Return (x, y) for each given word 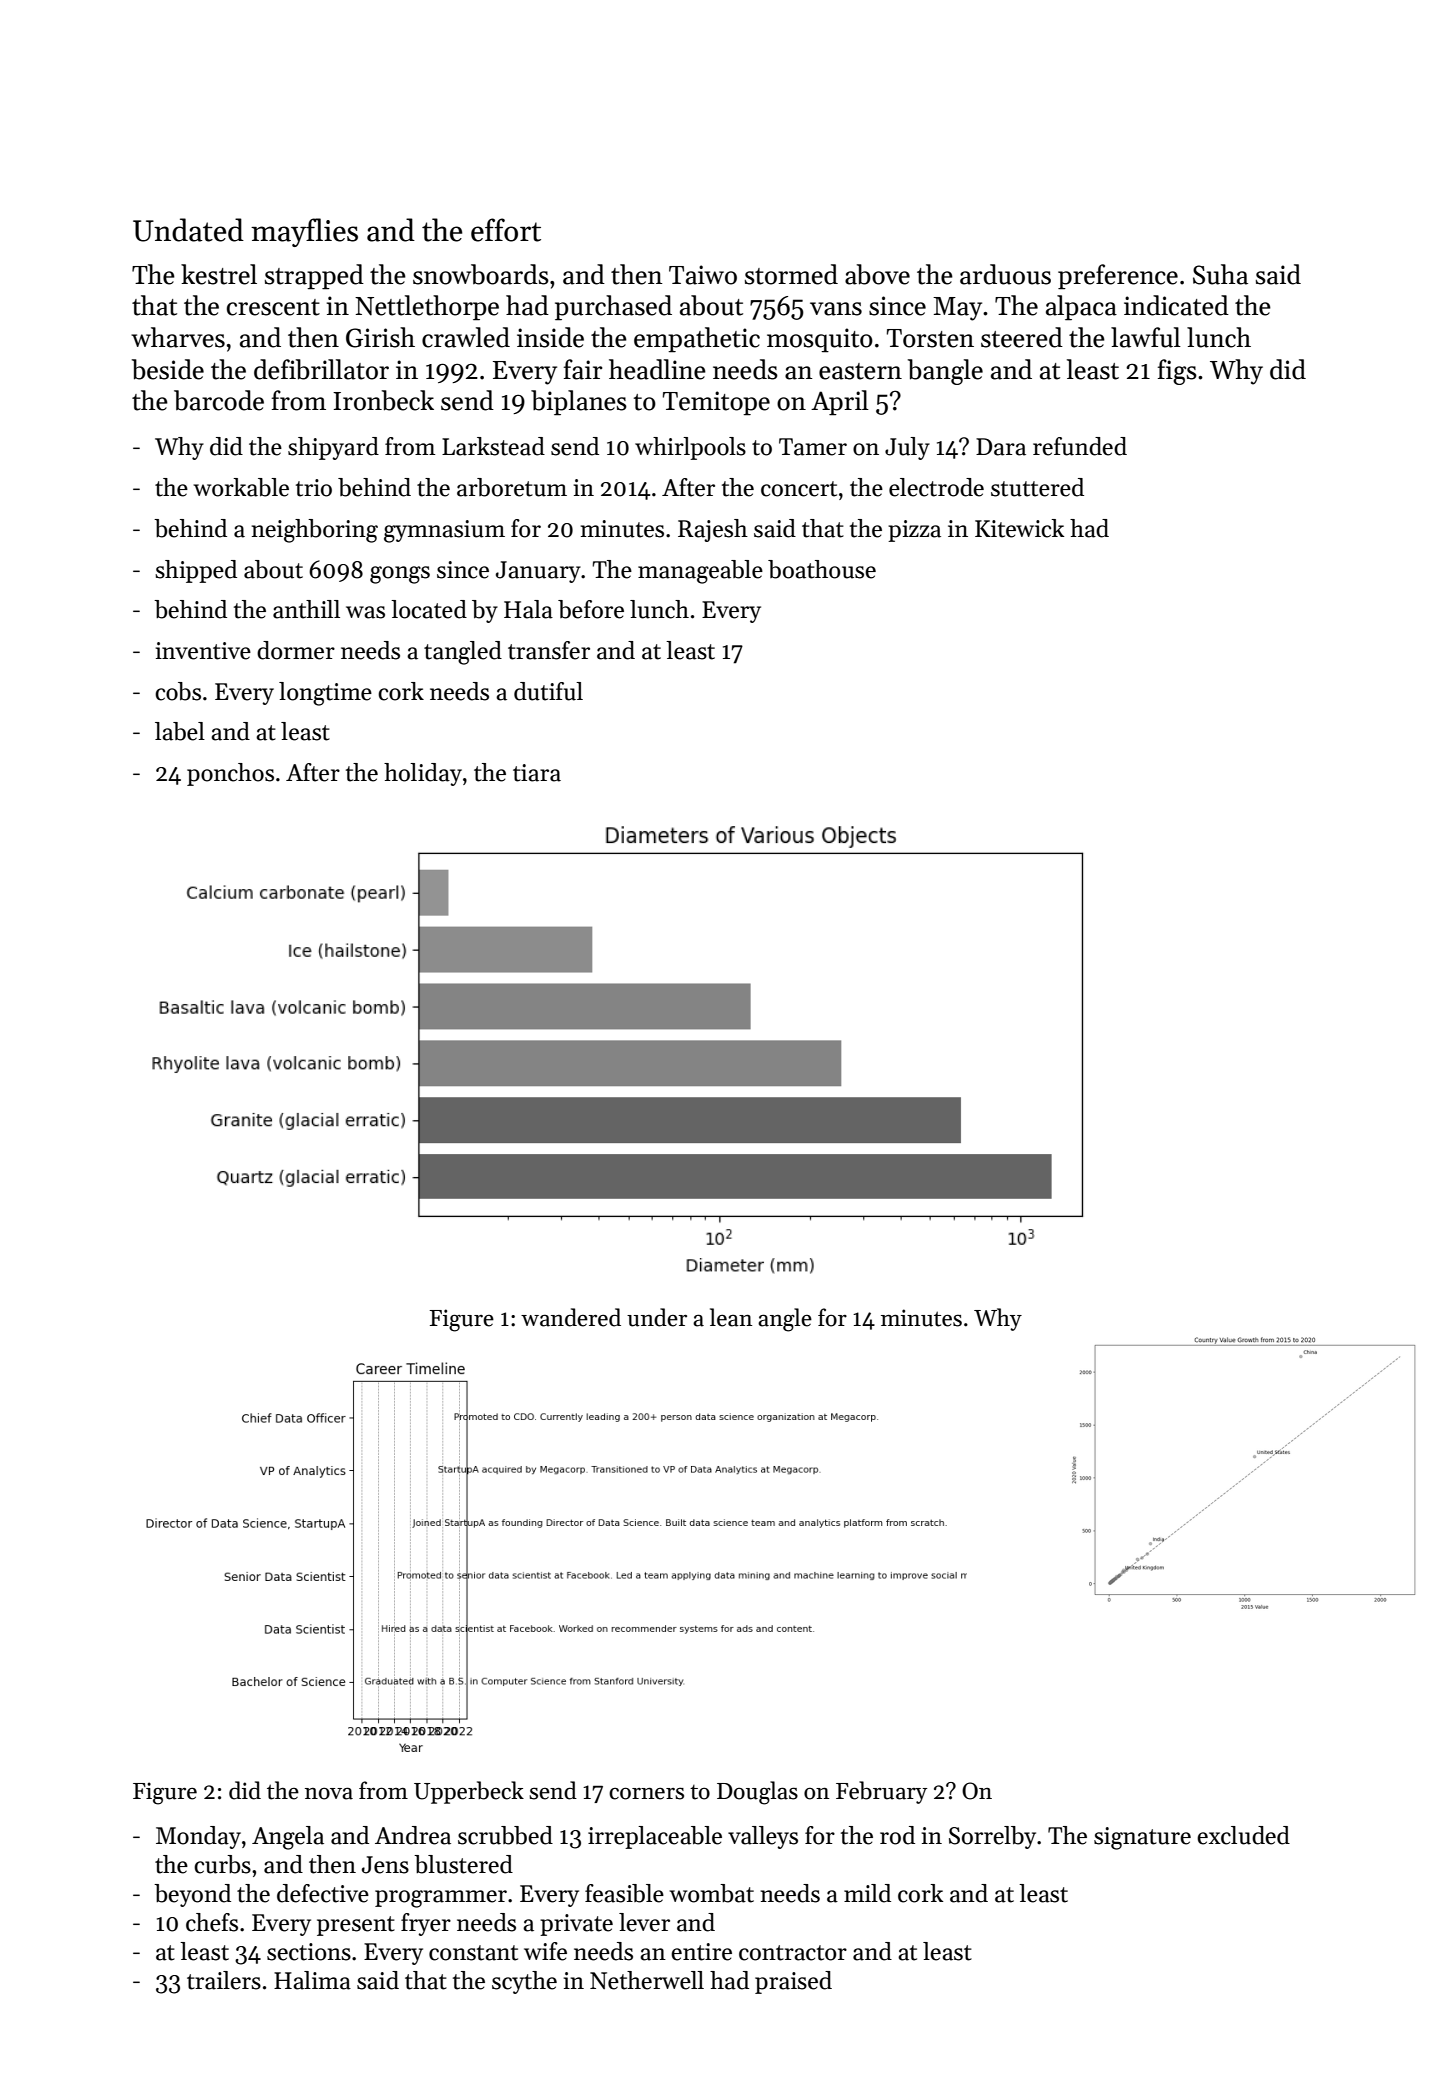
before (591, 609)
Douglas (757, 1793)
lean (731, 1317)
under (657, 1317)
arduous (1005, 274)
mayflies (304, 232)
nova (329, 1793)
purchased (613, 308)
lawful (1146, 337)
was (365, 612)
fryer (426, 1924)
